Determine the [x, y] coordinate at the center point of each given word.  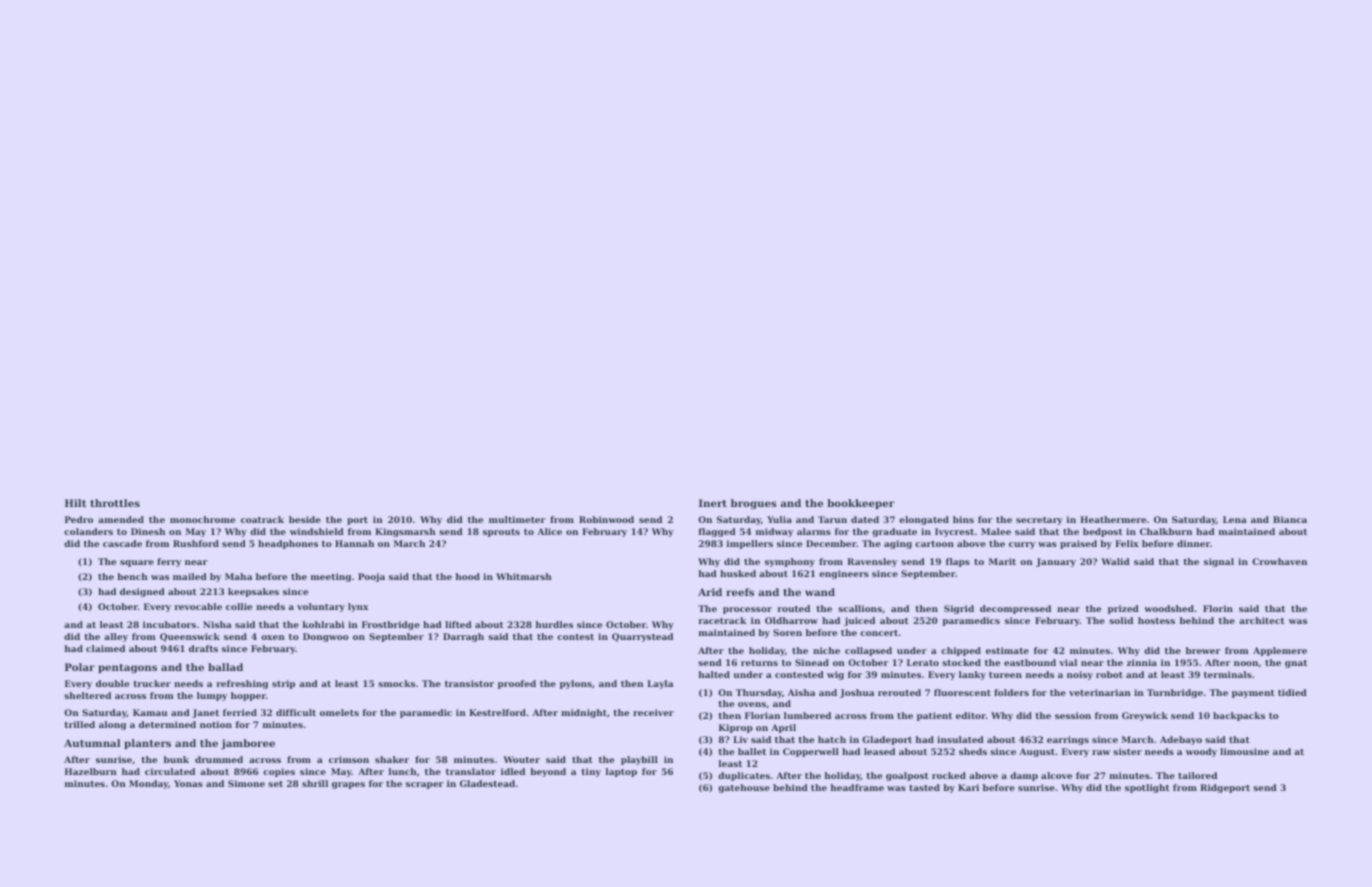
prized [1123, 609]
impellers [750, 544]
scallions [860, 608]
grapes [348, 785]
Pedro [79, 519]
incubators [169, 624]
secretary [1039, 521]
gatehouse [744, 788]
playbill [639, 760]
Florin [1218, 608]
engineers [844, 574]
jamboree [248, 744]
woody [1201, 752]
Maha [238, 576]
